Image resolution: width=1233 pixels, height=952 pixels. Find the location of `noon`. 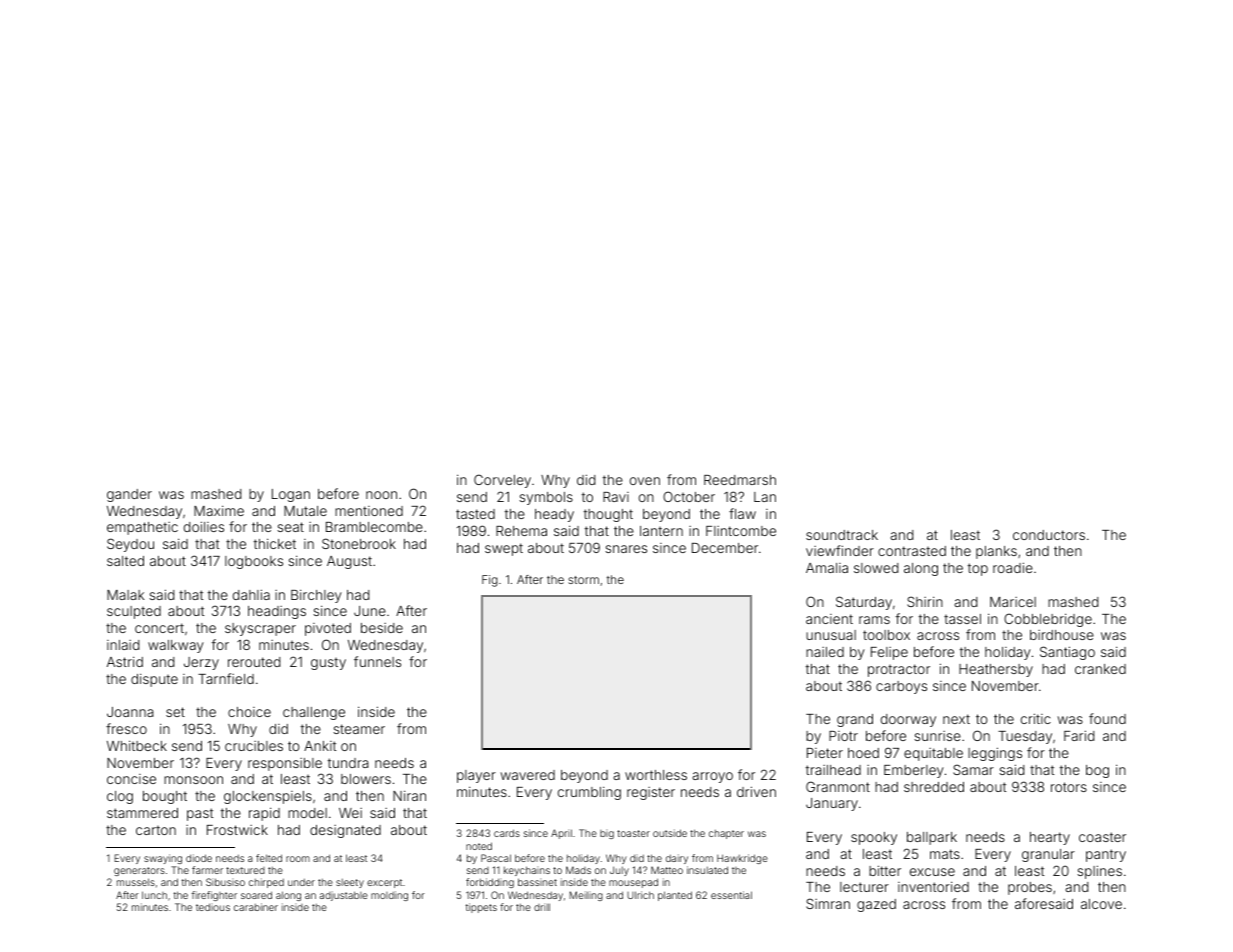

noon is located at coordinates (381, 495).
